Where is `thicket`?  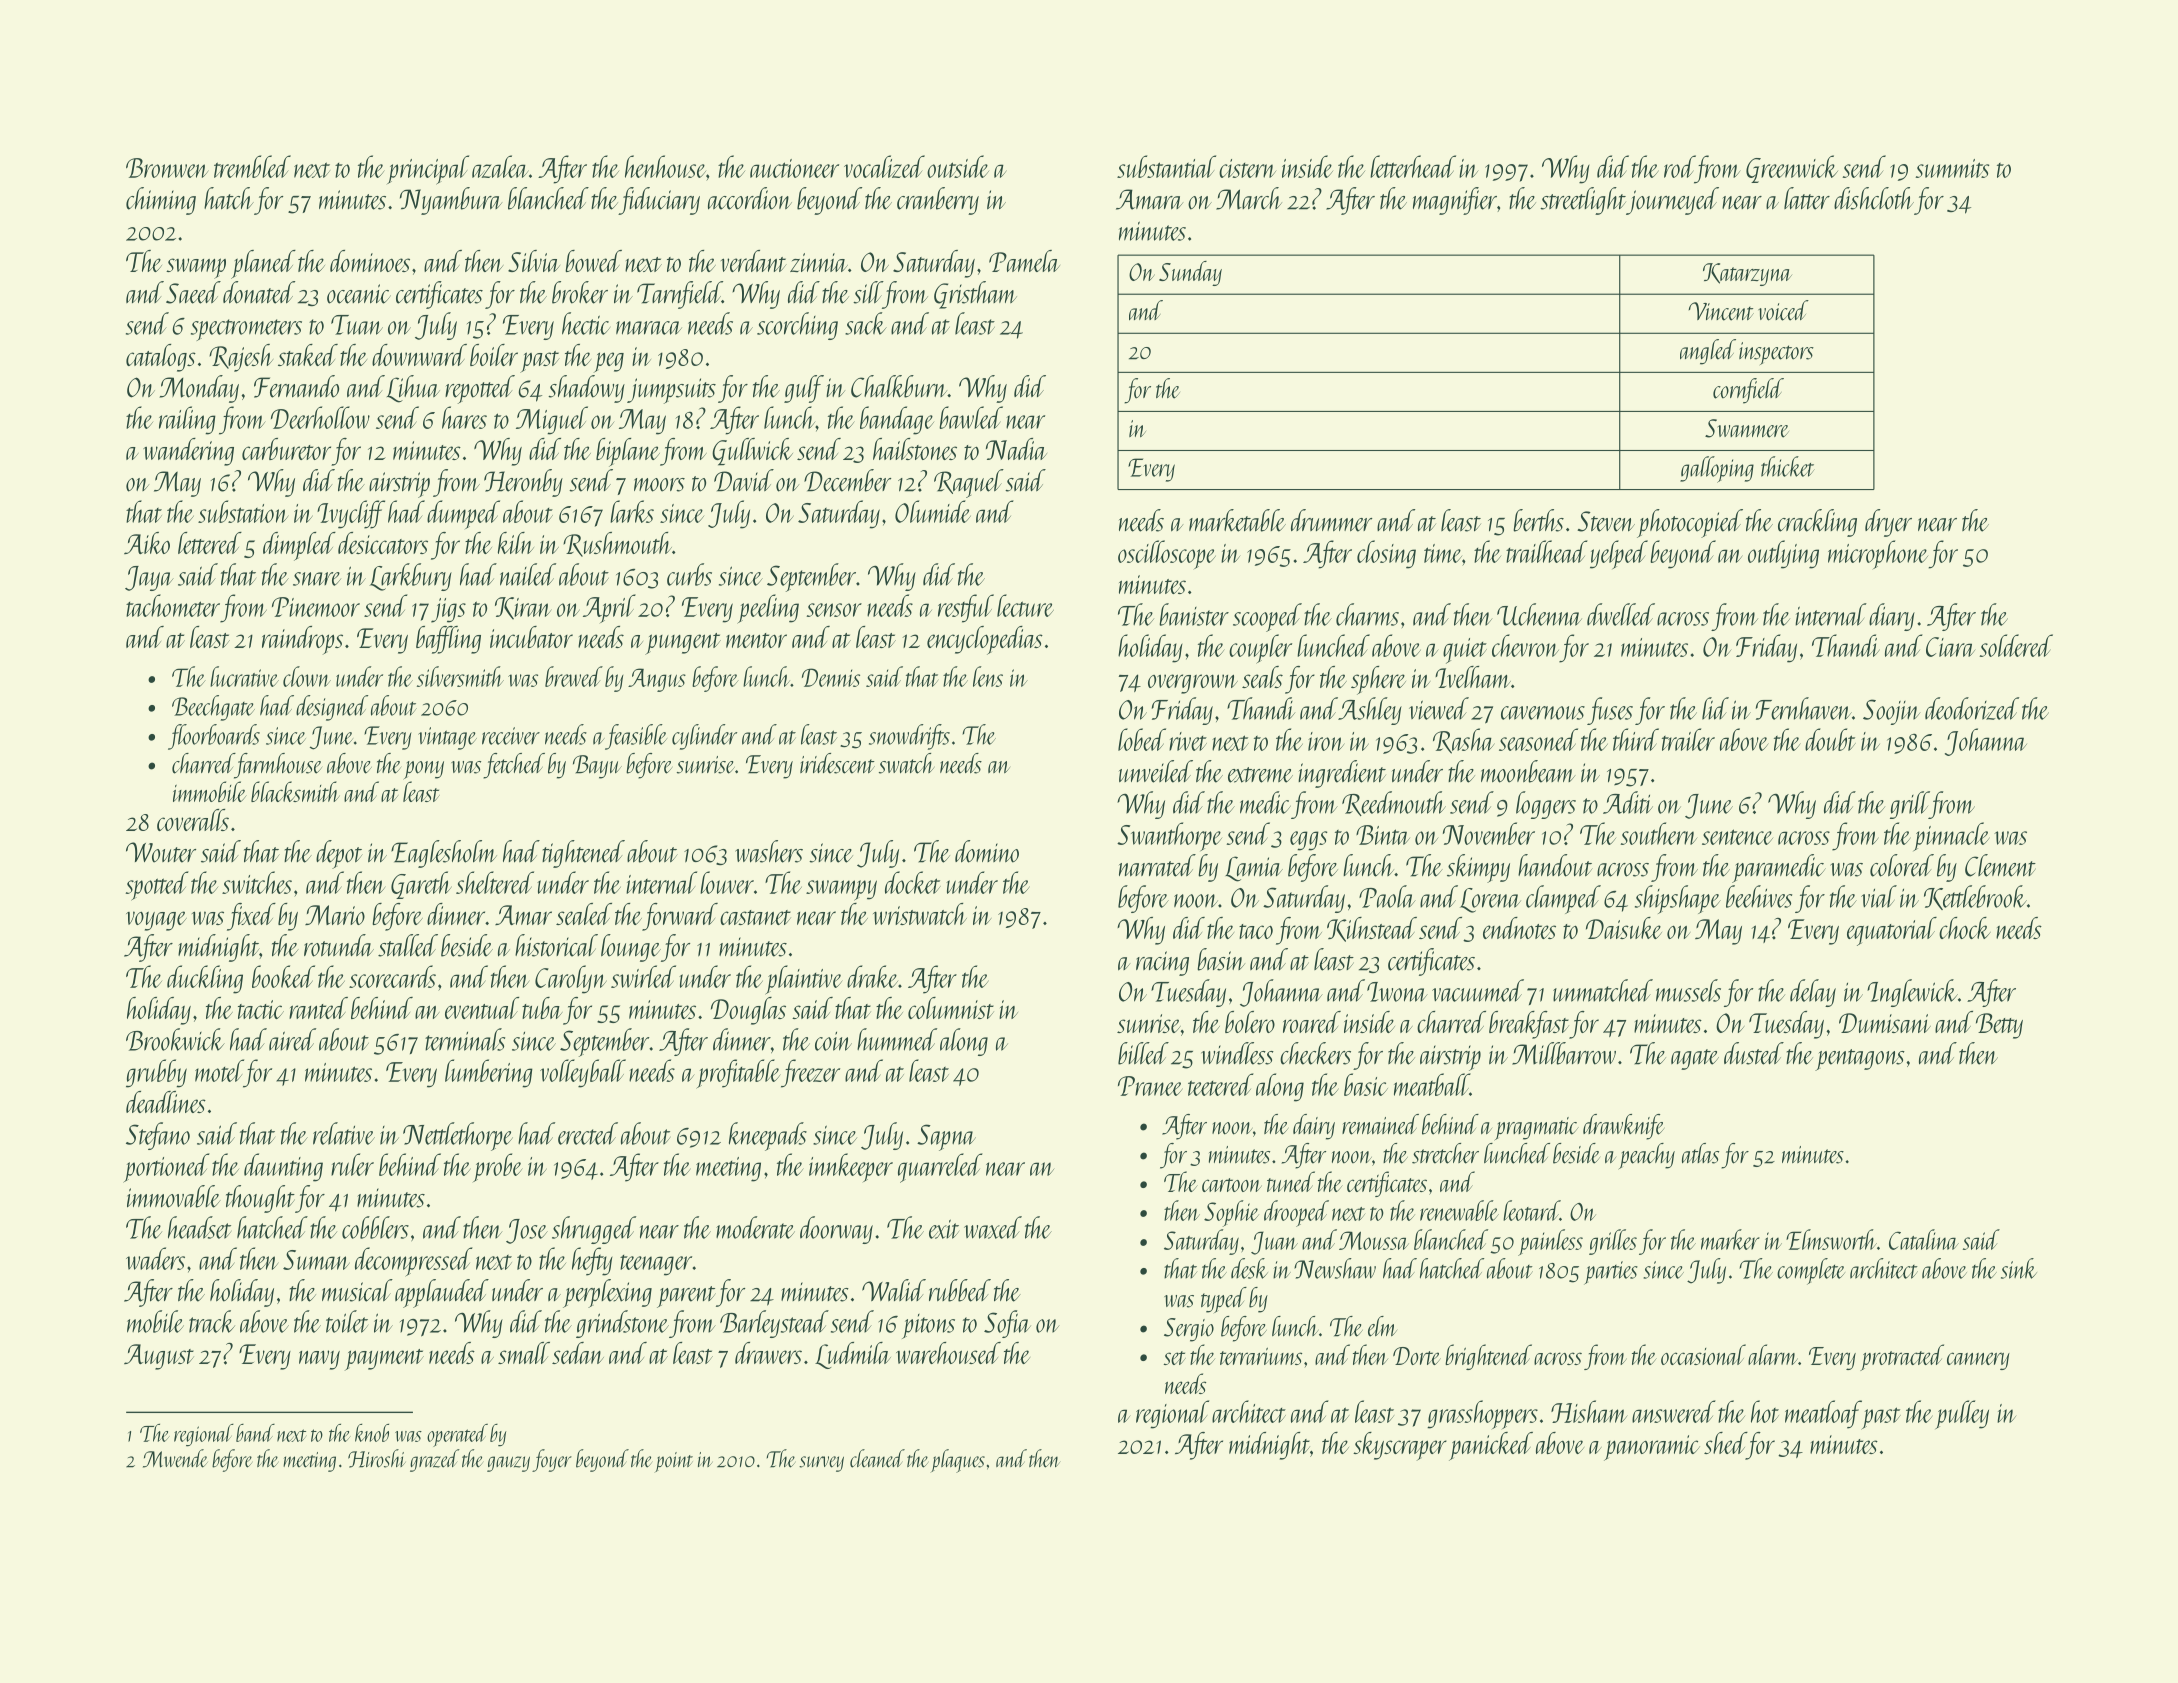
thicket is located at coordinates (1788, 466).
